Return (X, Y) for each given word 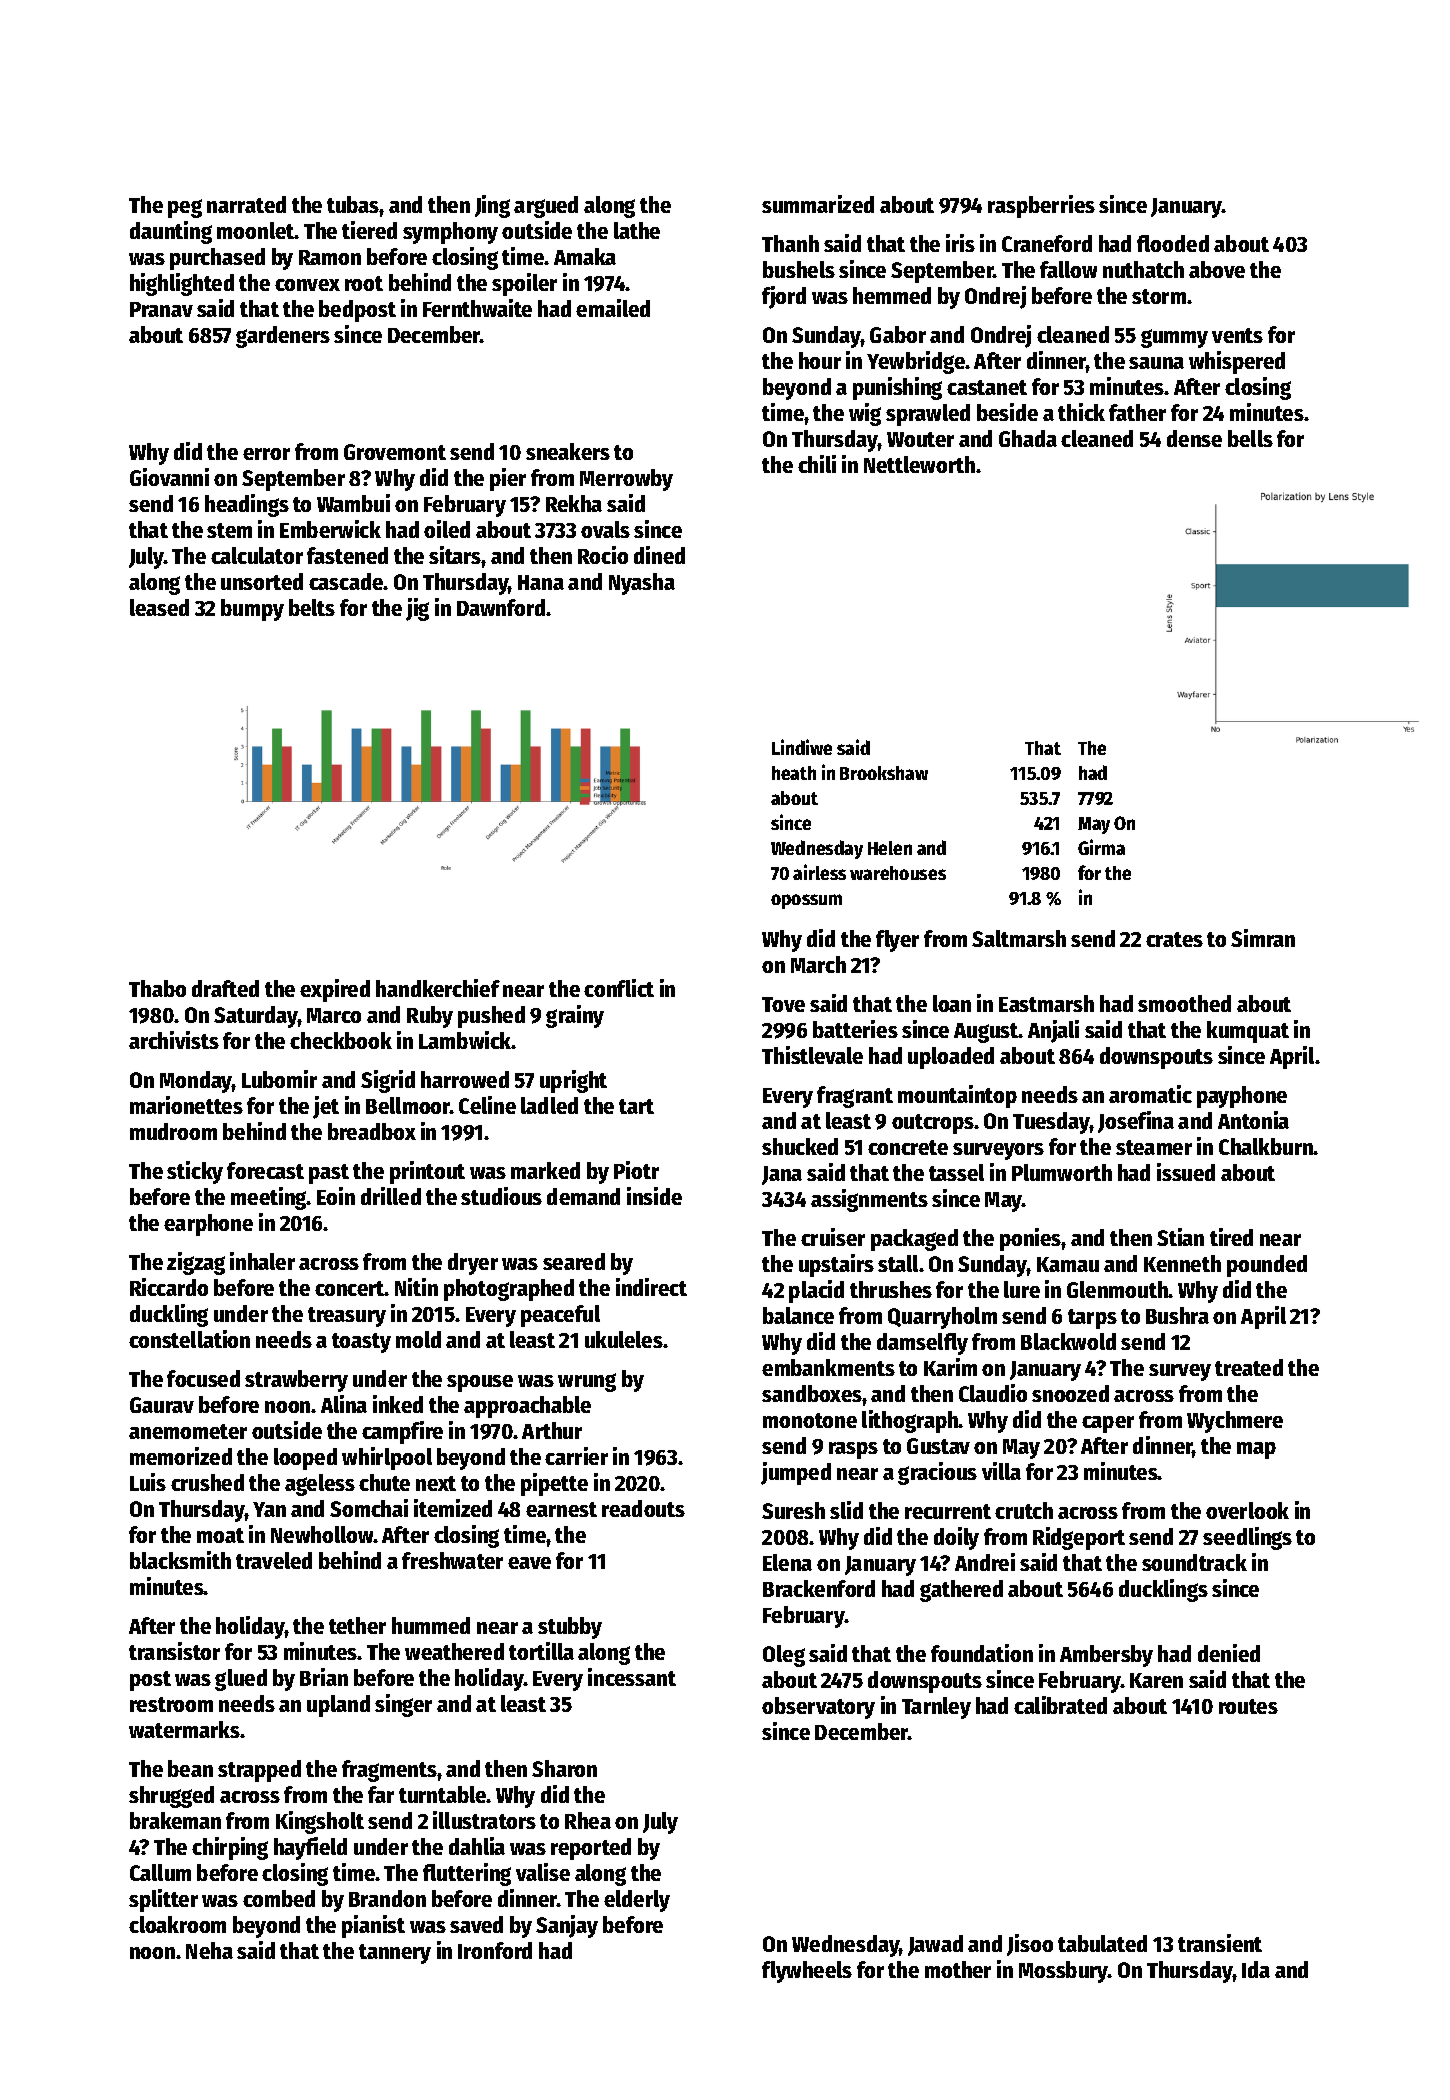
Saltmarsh (1019, 938)
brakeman (175, 1820)
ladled (549, 1105)
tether (357, 1625)
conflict (619, 988)
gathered (961, 1591)
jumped (796, 1473)
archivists (174, 1040)
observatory (818, 1708)
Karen (1156, 1680)
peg (185, 208)
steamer (1154, 1147)
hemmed (892, 295)
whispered (1237, 362)
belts (312, 607)
